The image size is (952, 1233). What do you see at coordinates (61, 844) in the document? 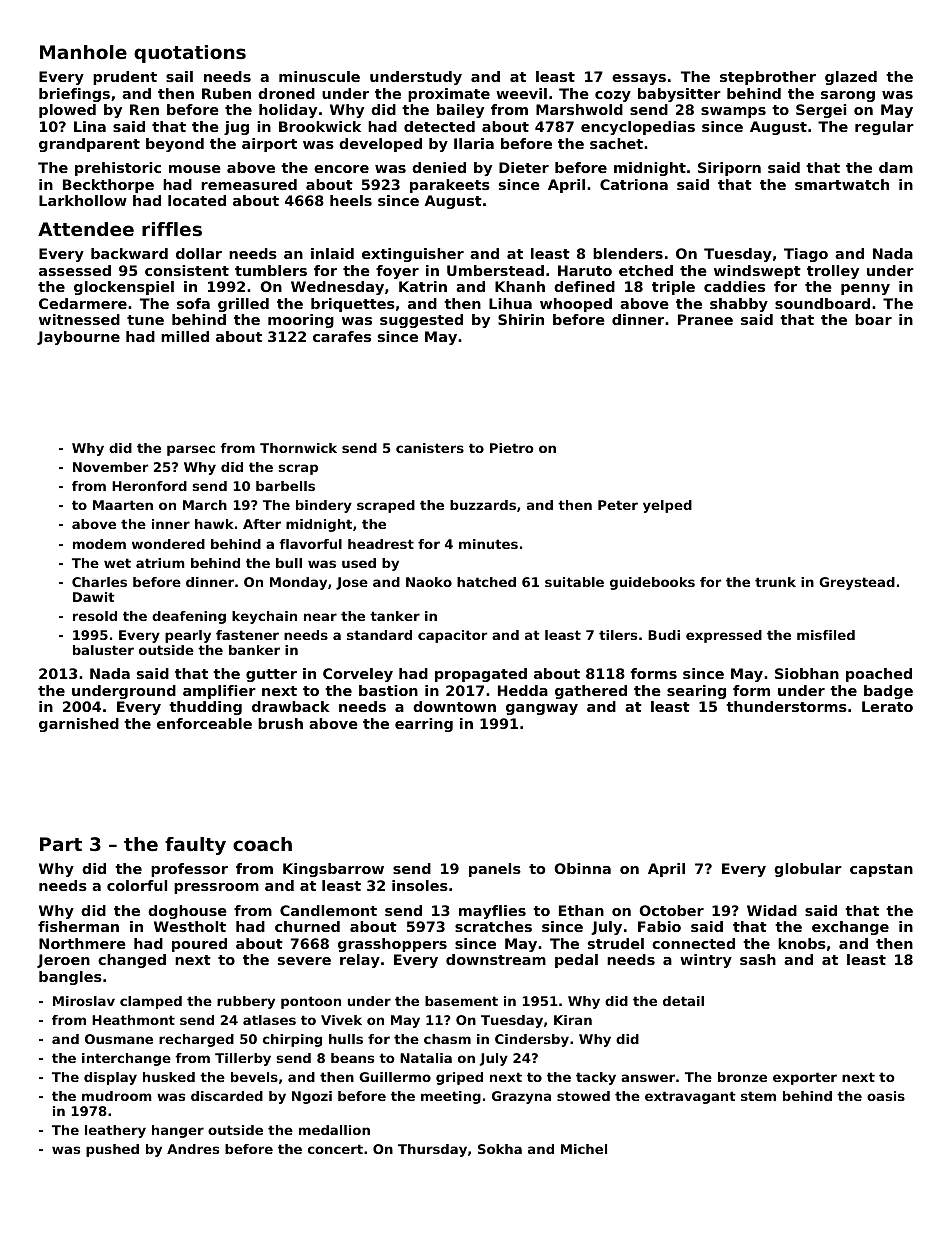
I see `Part` at bounding box center [61, 844].
